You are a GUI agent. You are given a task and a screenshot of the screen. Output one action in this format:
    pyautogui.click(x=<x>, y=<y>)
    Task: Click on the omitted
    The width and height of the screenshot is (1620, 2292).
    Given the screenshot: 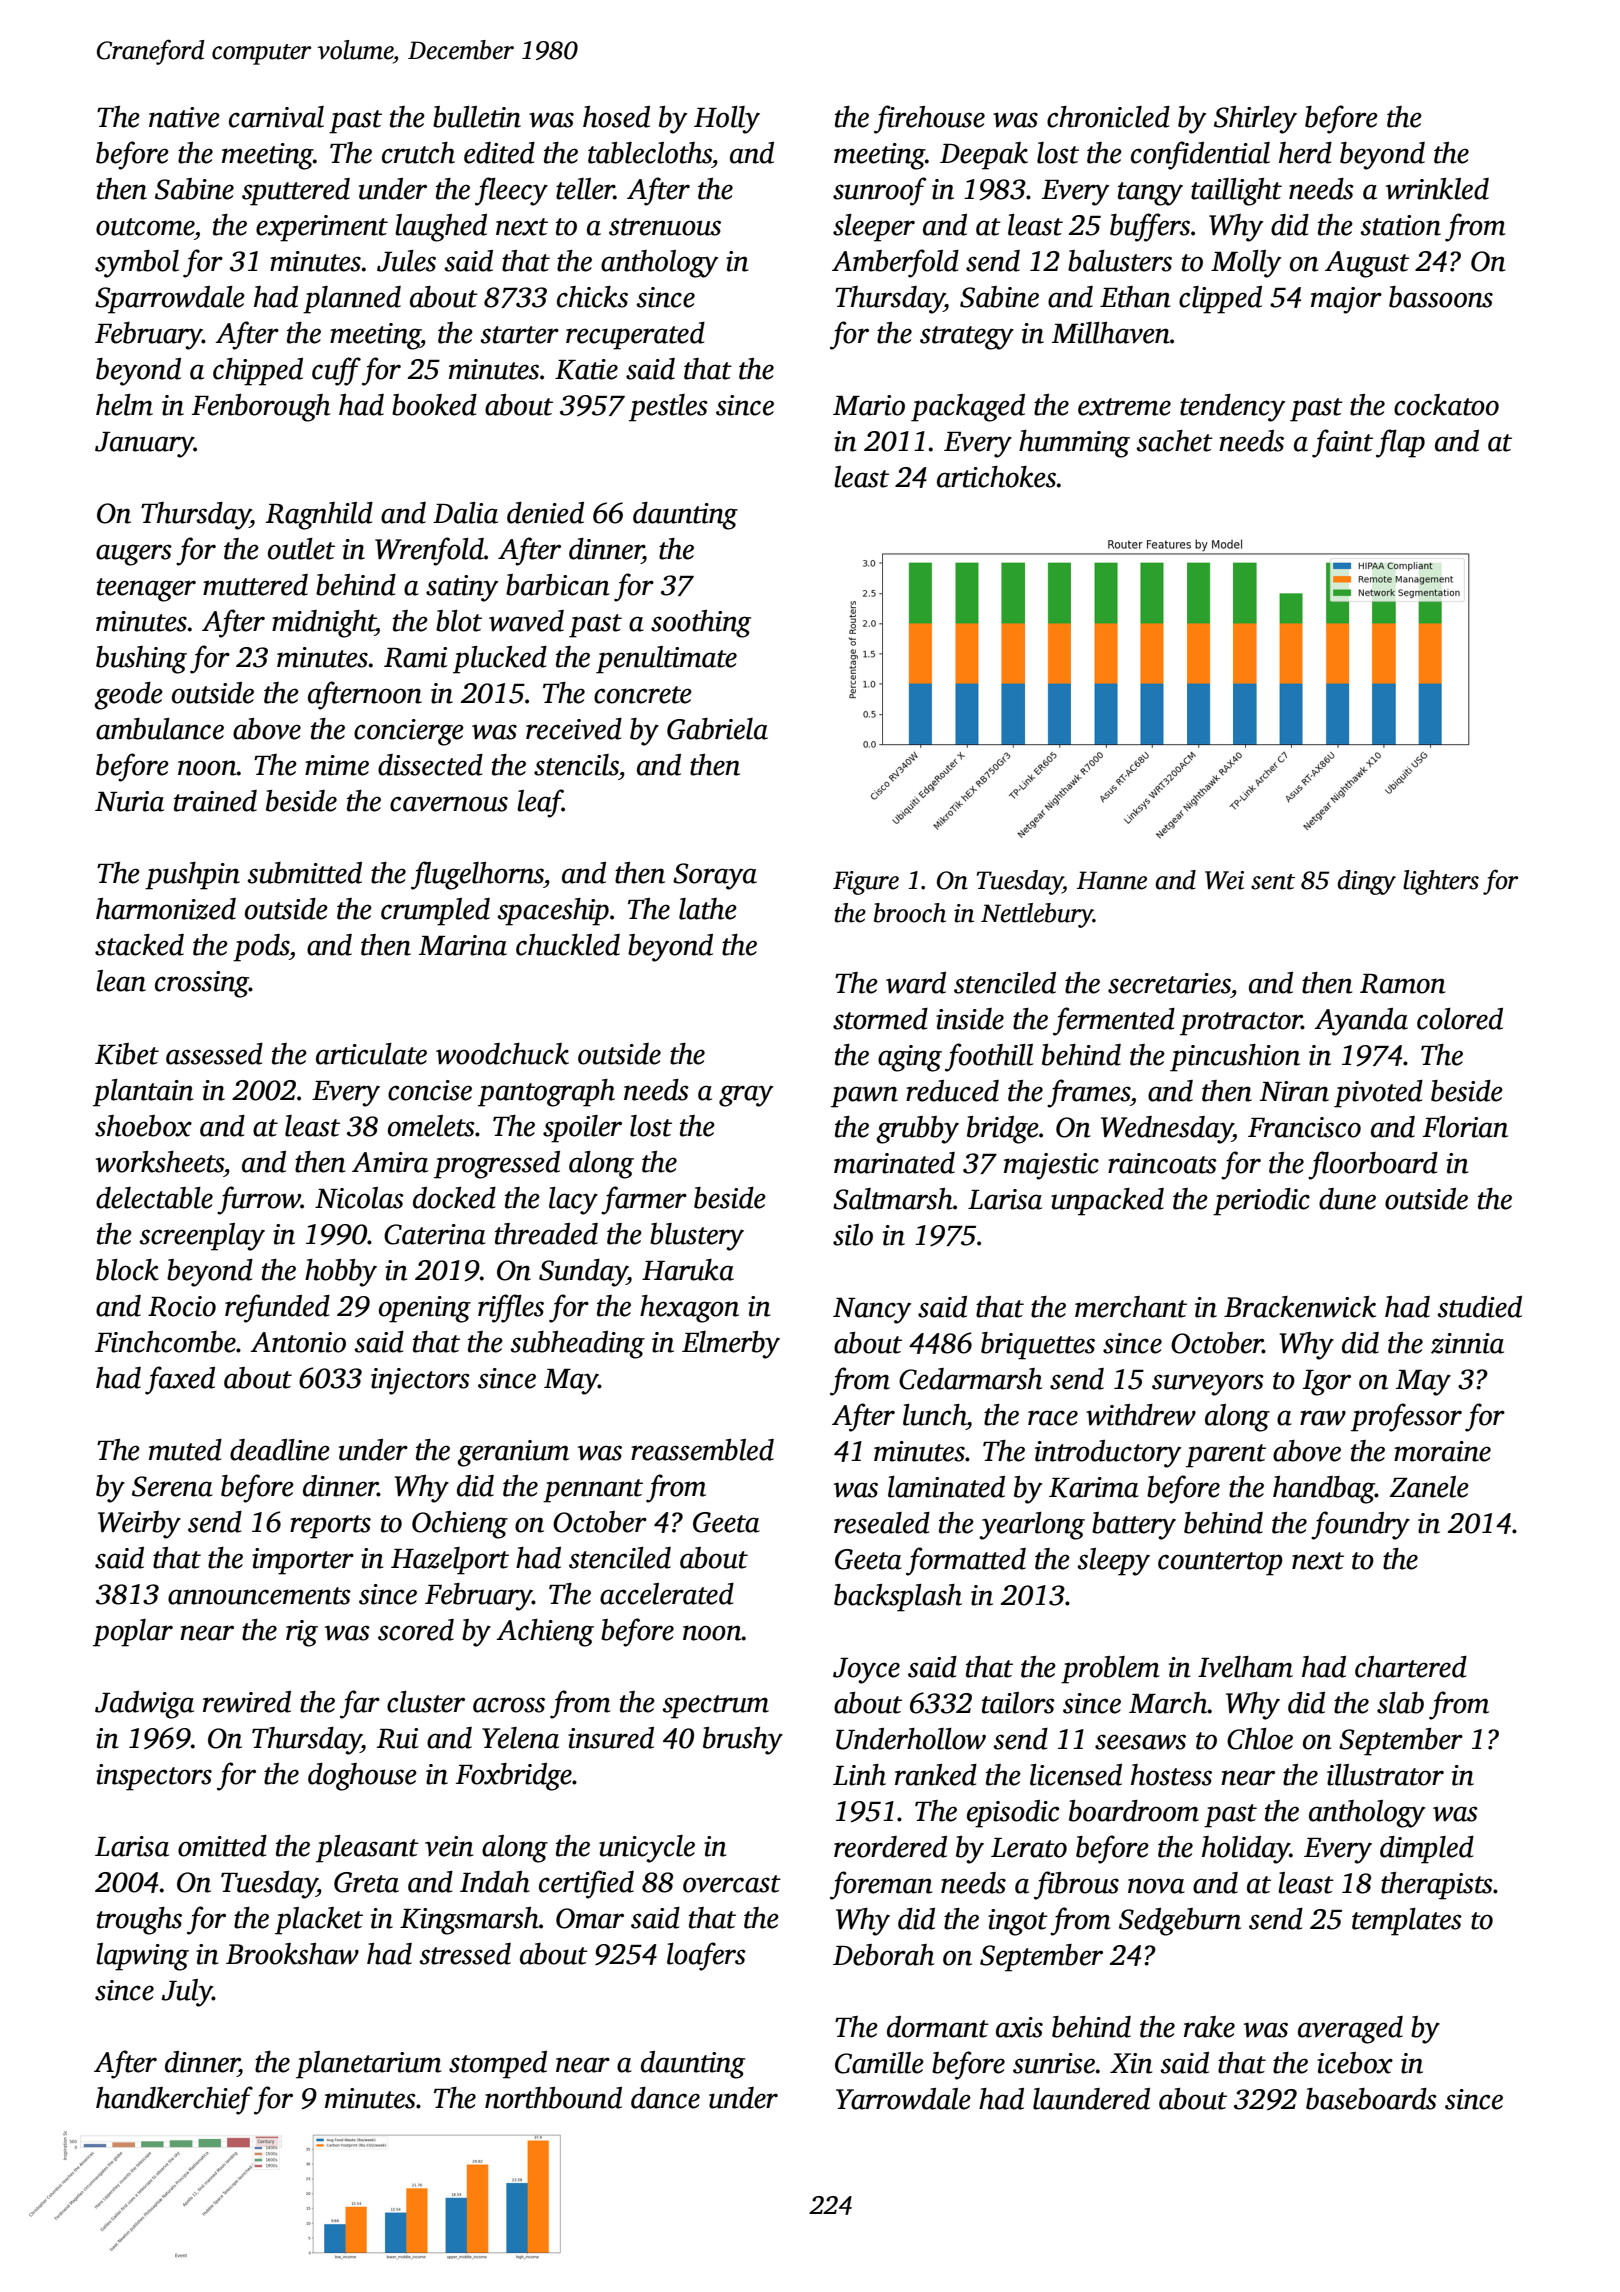 What is the action you would take?
    pyautogui.click(x=222, y=1846)
